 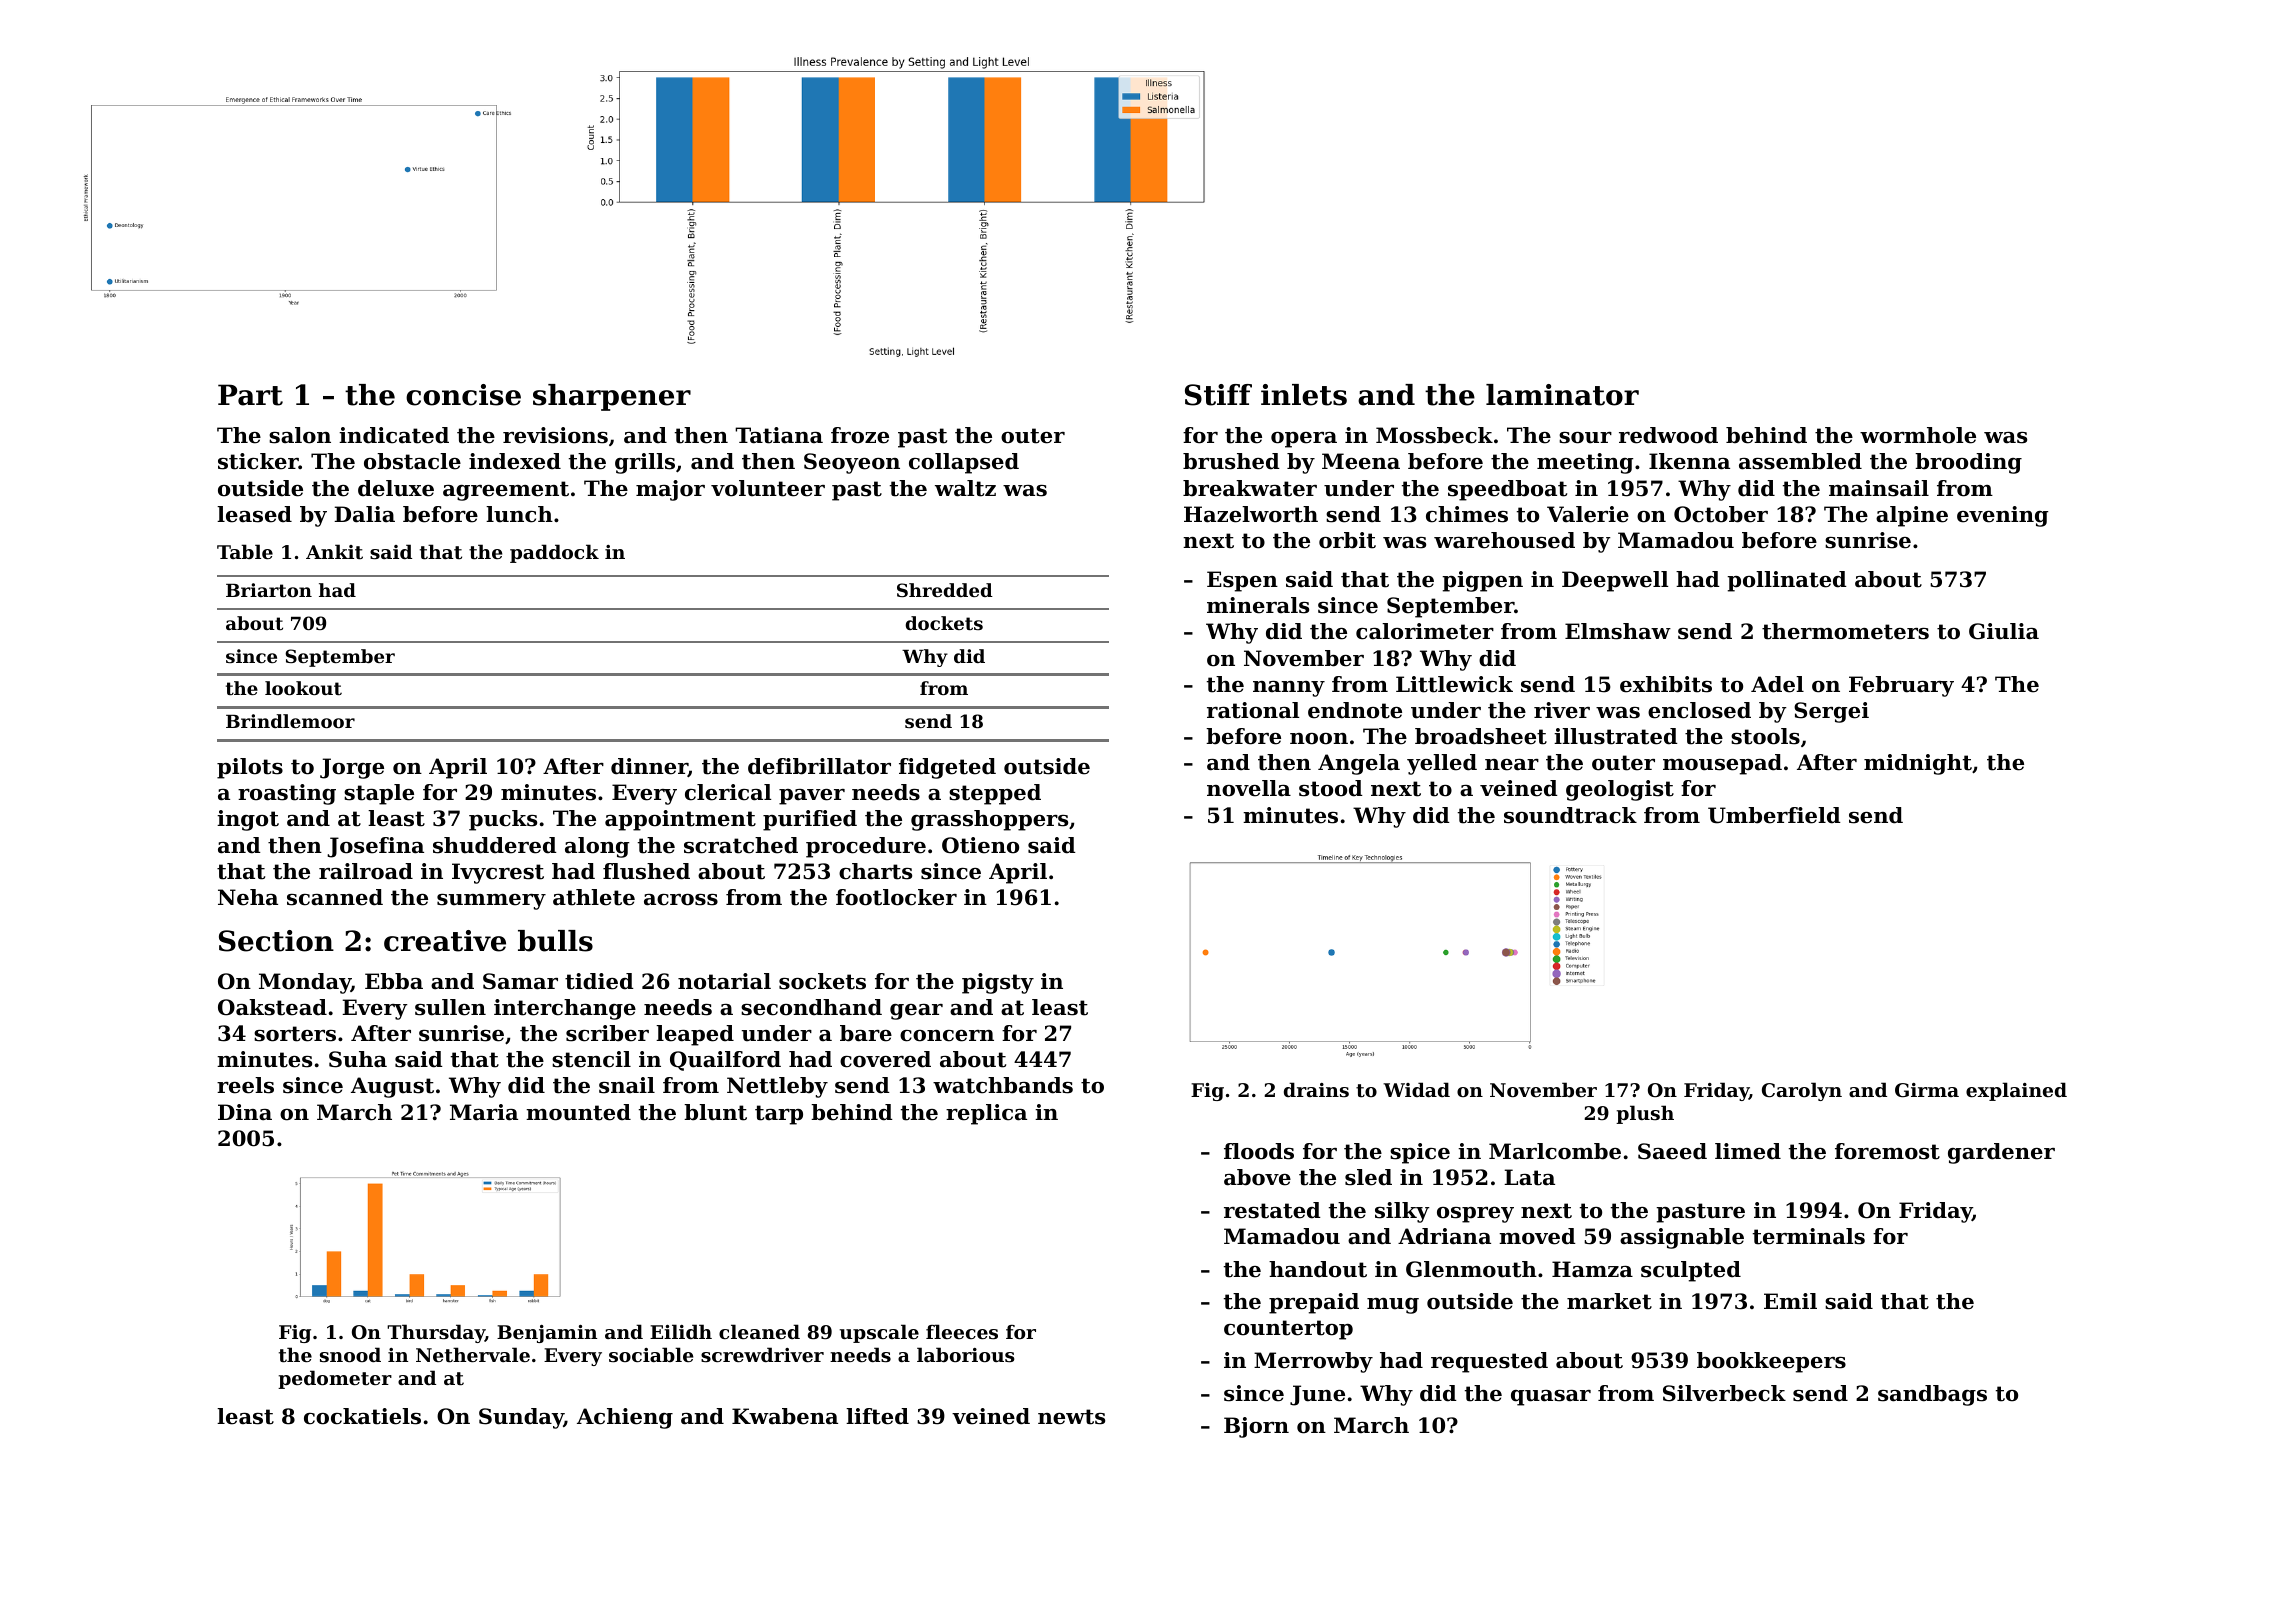 I want to click on wormhole, so click(x=1918, y=435).
